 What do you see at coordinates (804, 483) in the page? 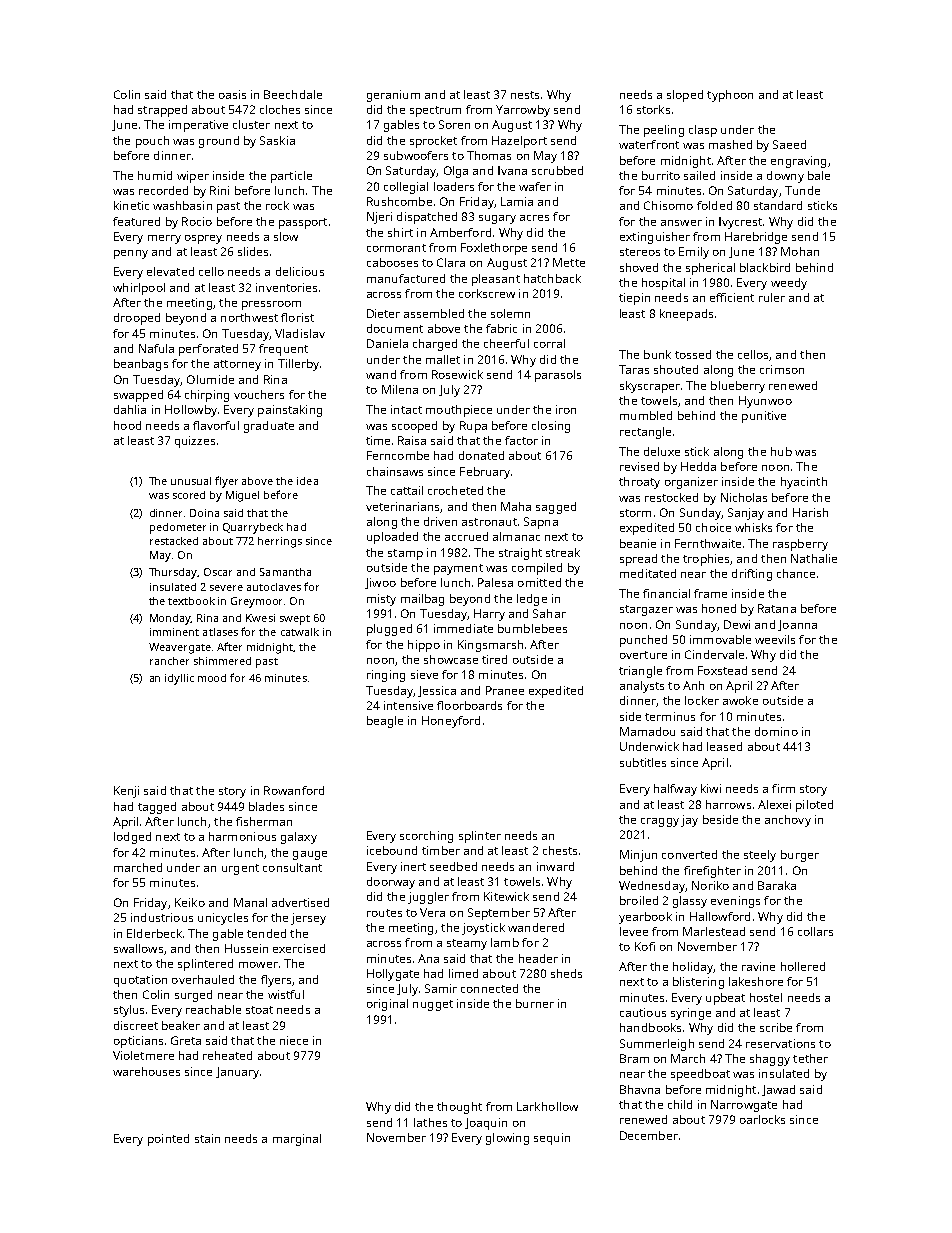
I see `hyacinth` at bounding box center [804, 483].
